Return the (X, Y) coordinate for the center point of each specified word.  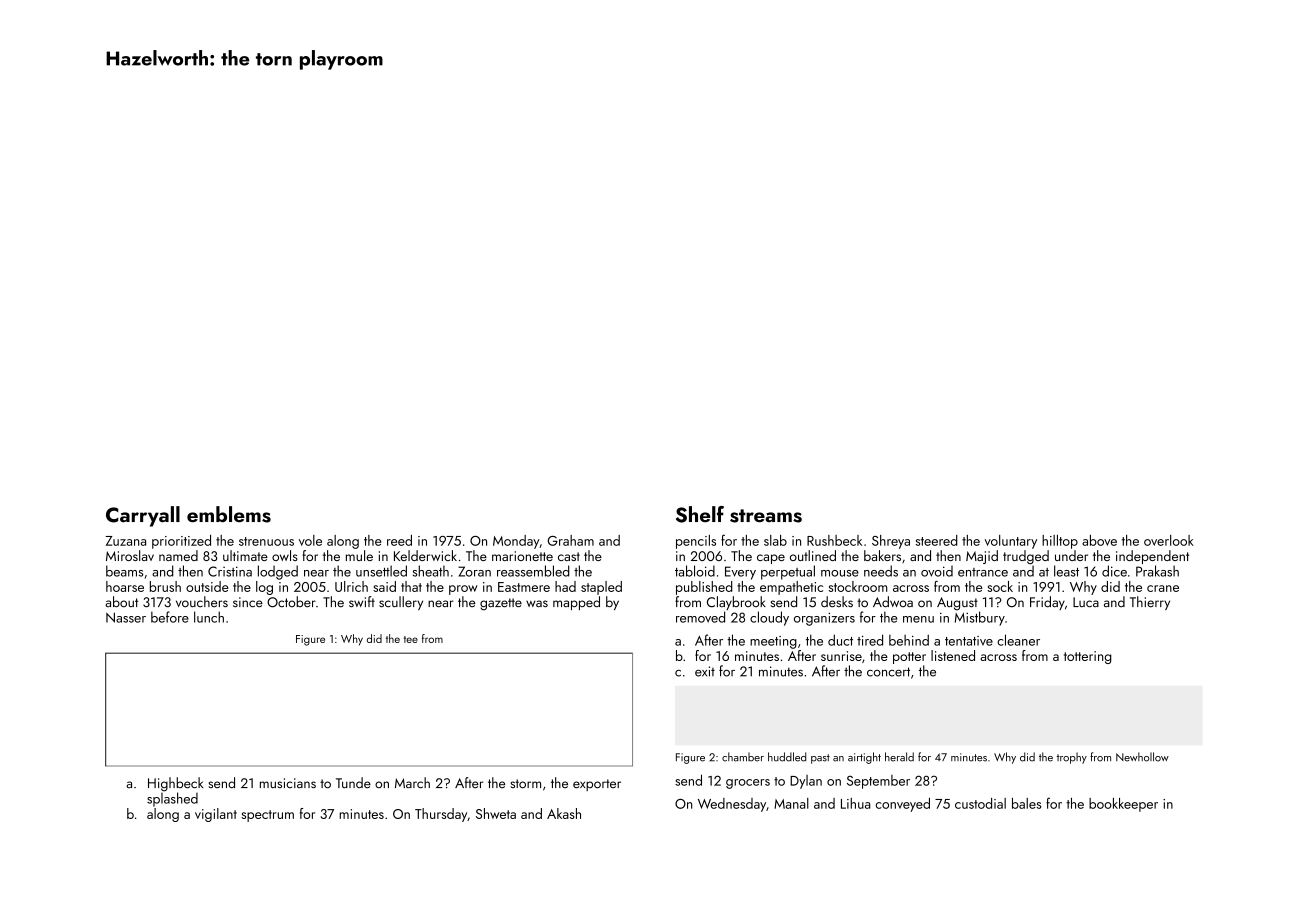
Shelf (700, 514)
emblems (229, 514)
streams (766, 516)
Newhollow (1142, 757)
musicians (288, 783)
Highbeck (175, 784)
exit (705, 671)
